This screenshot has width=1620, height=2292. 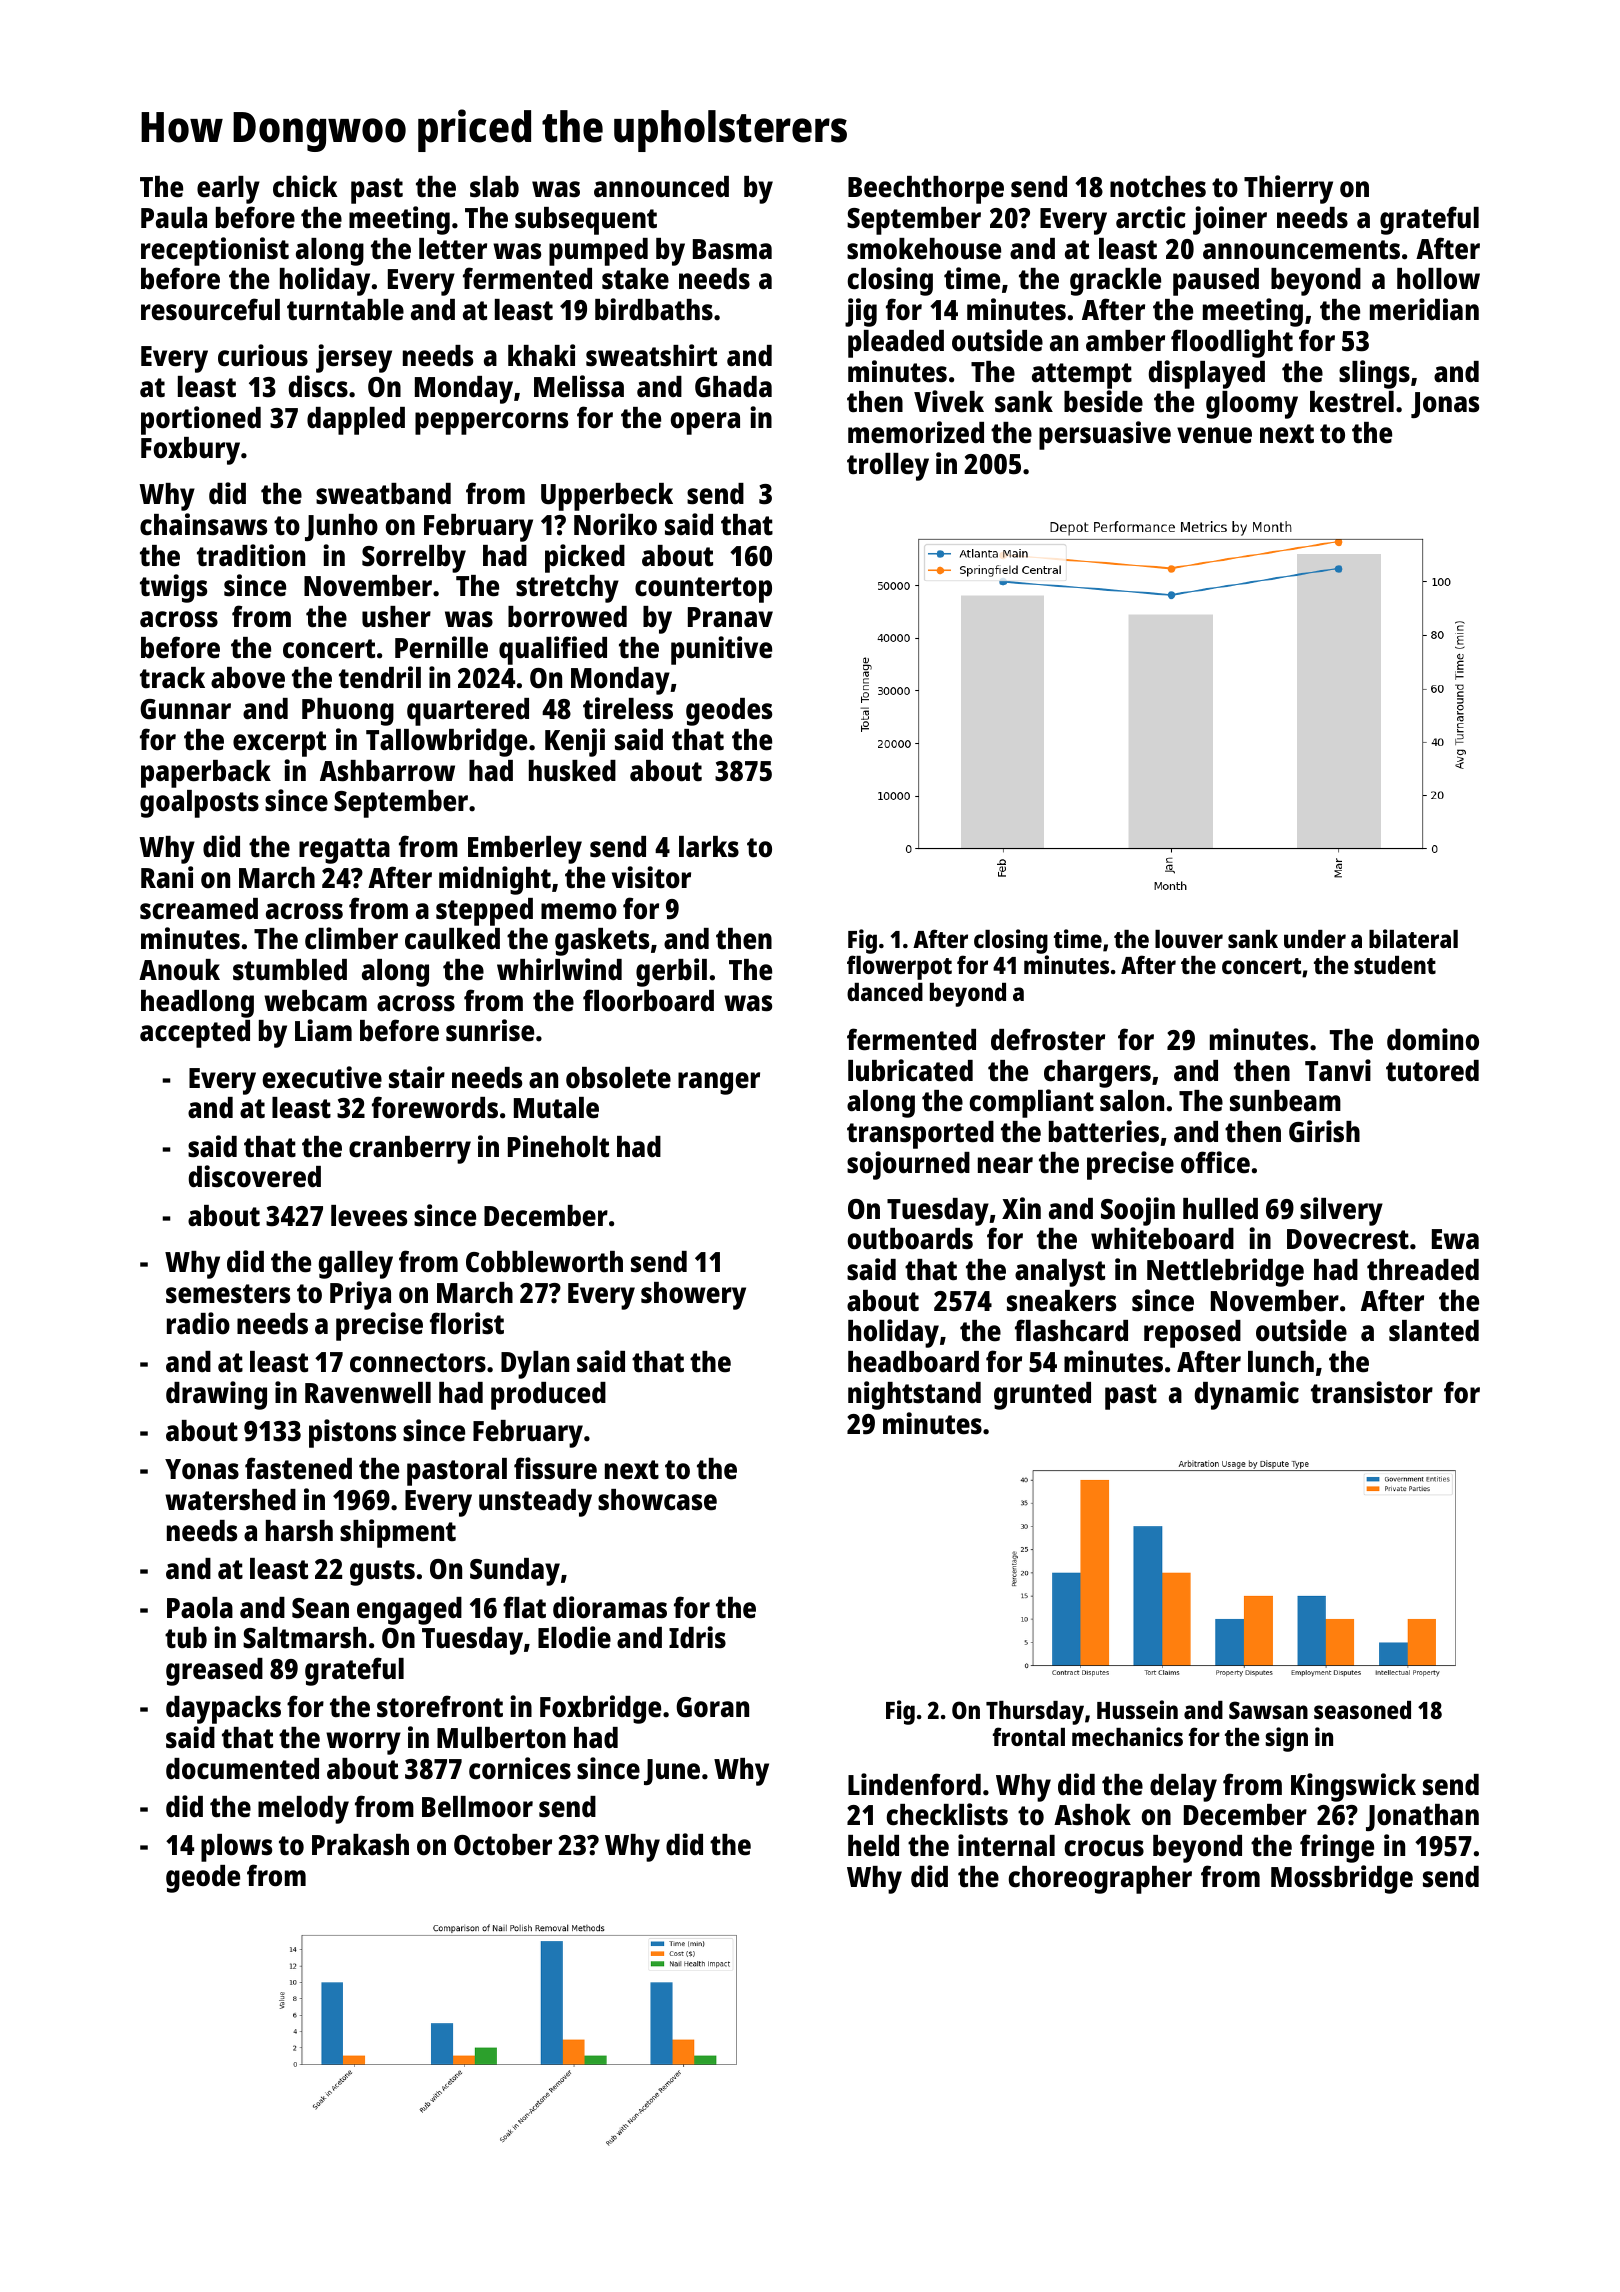 I want to click on chick, so click(x=305, y=186).
